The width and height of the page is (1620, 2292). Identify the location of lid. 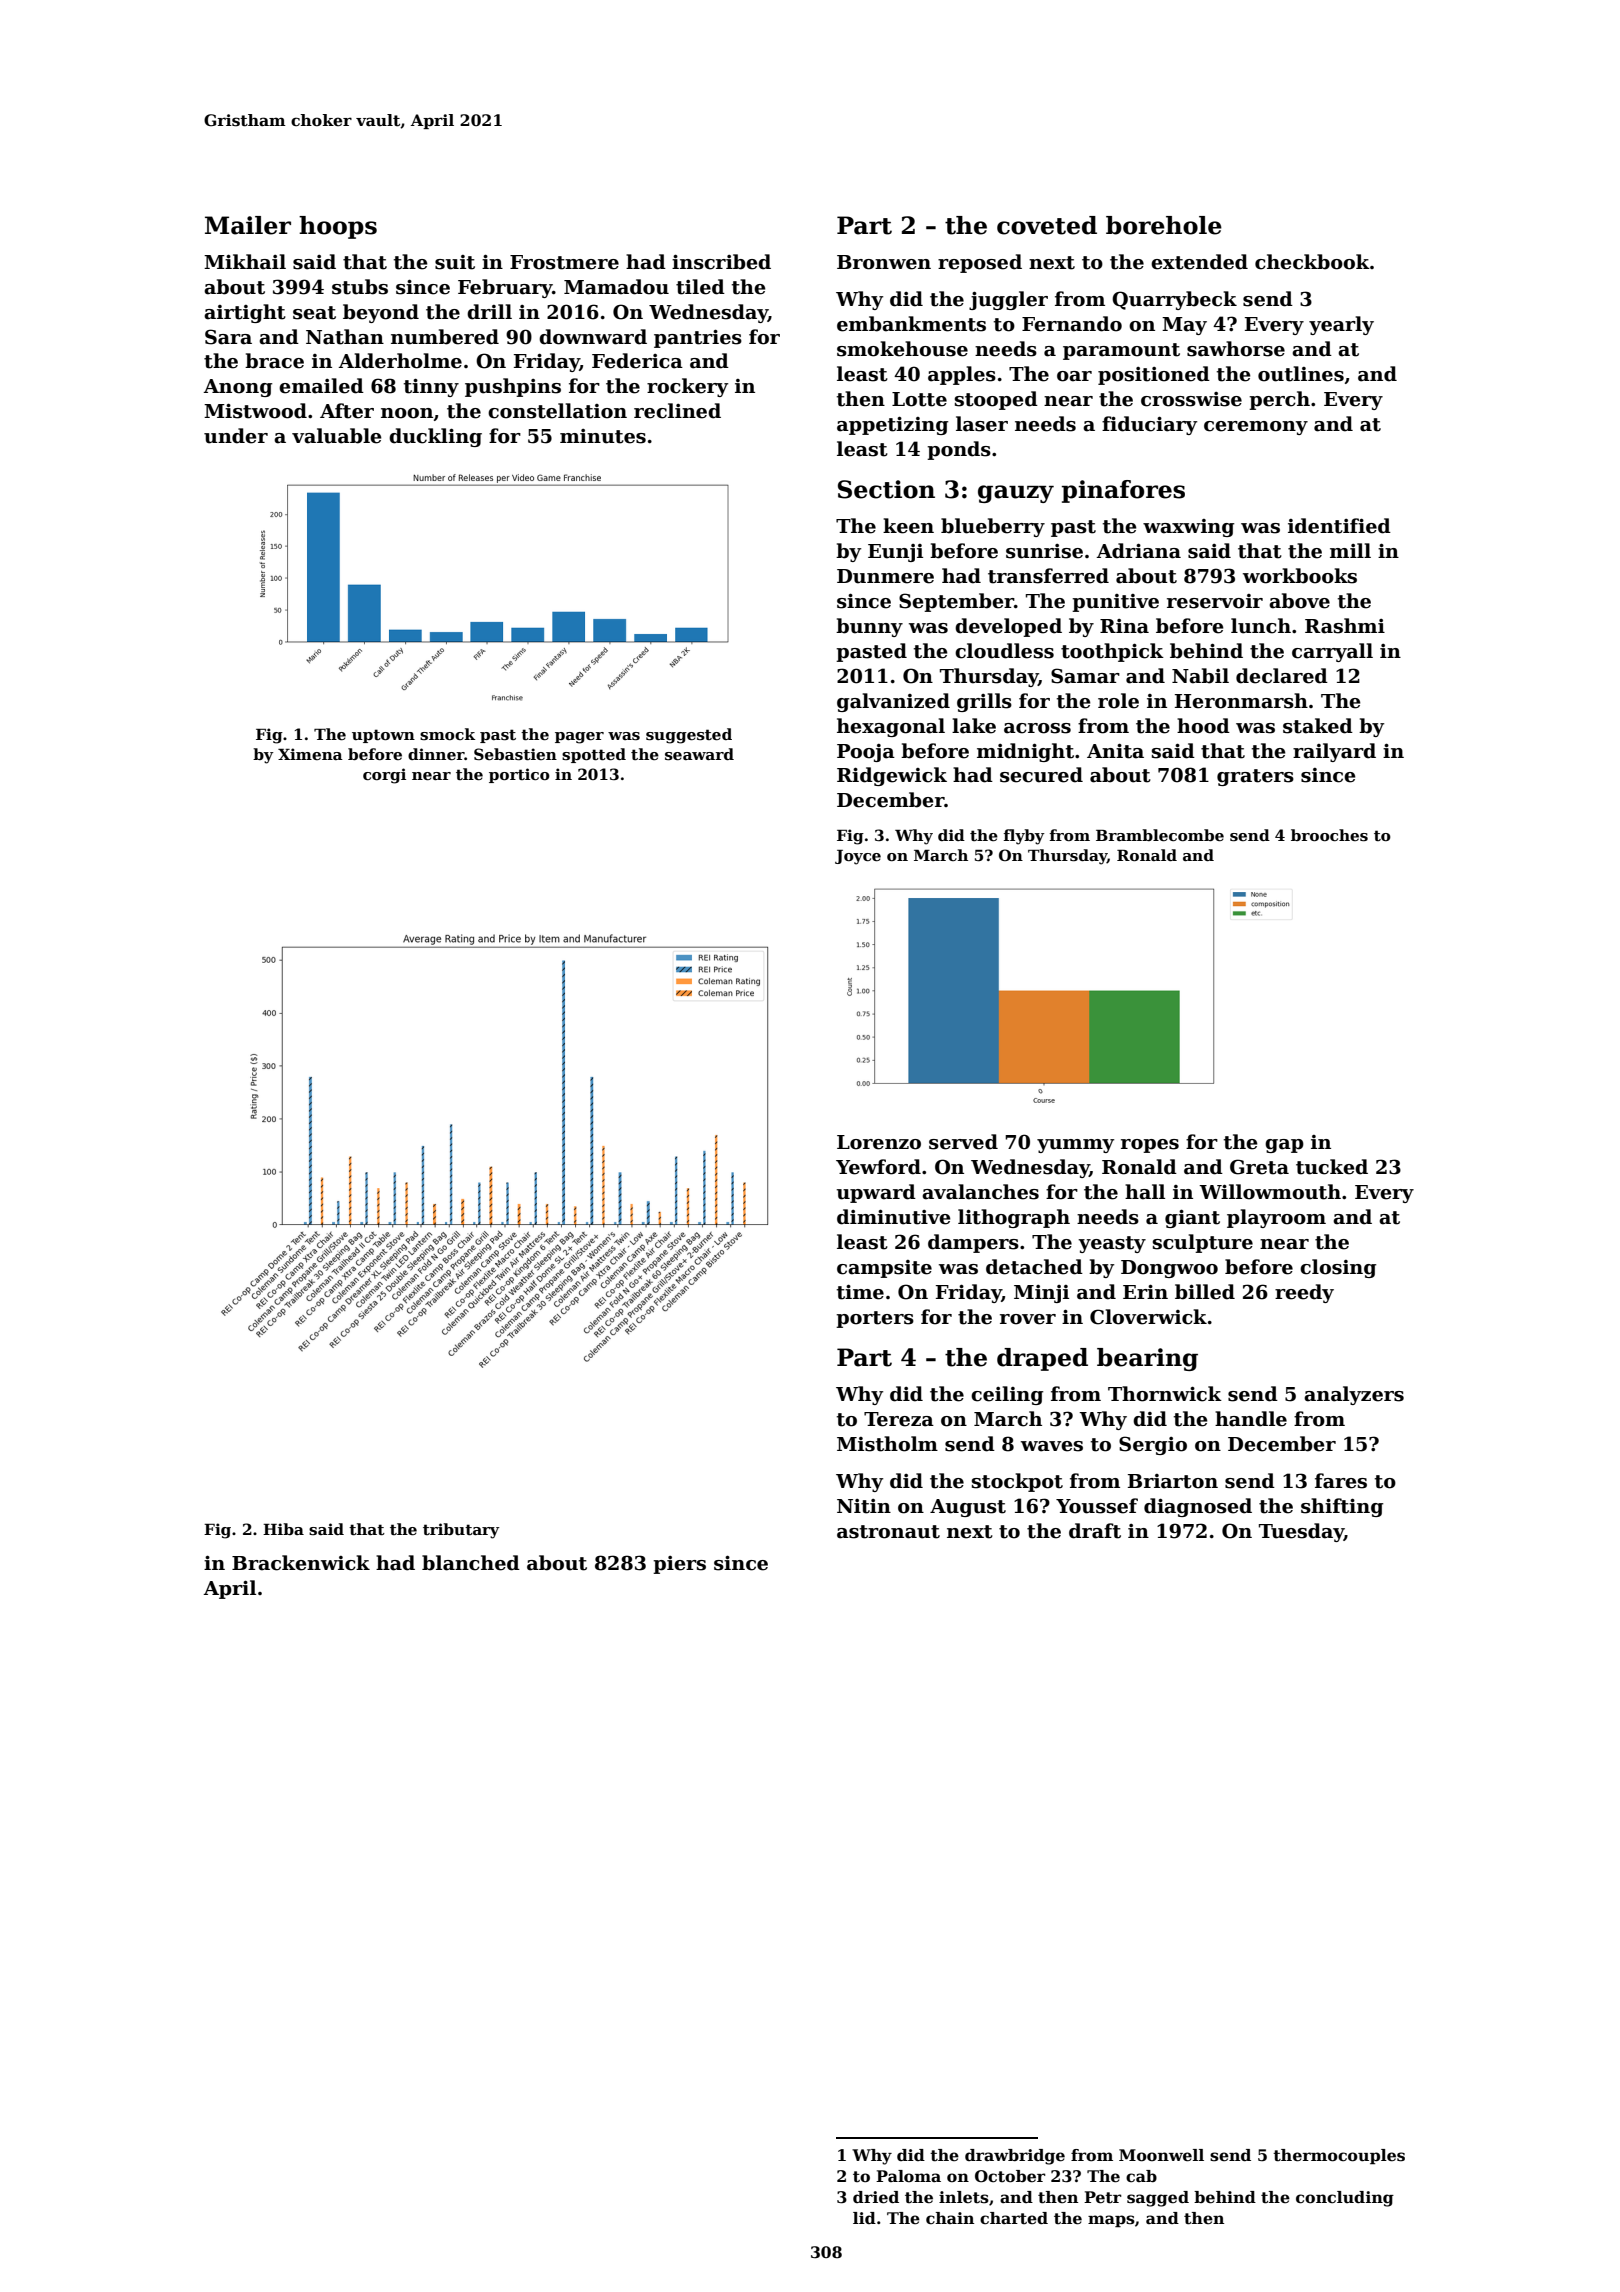
(864, 2218).
